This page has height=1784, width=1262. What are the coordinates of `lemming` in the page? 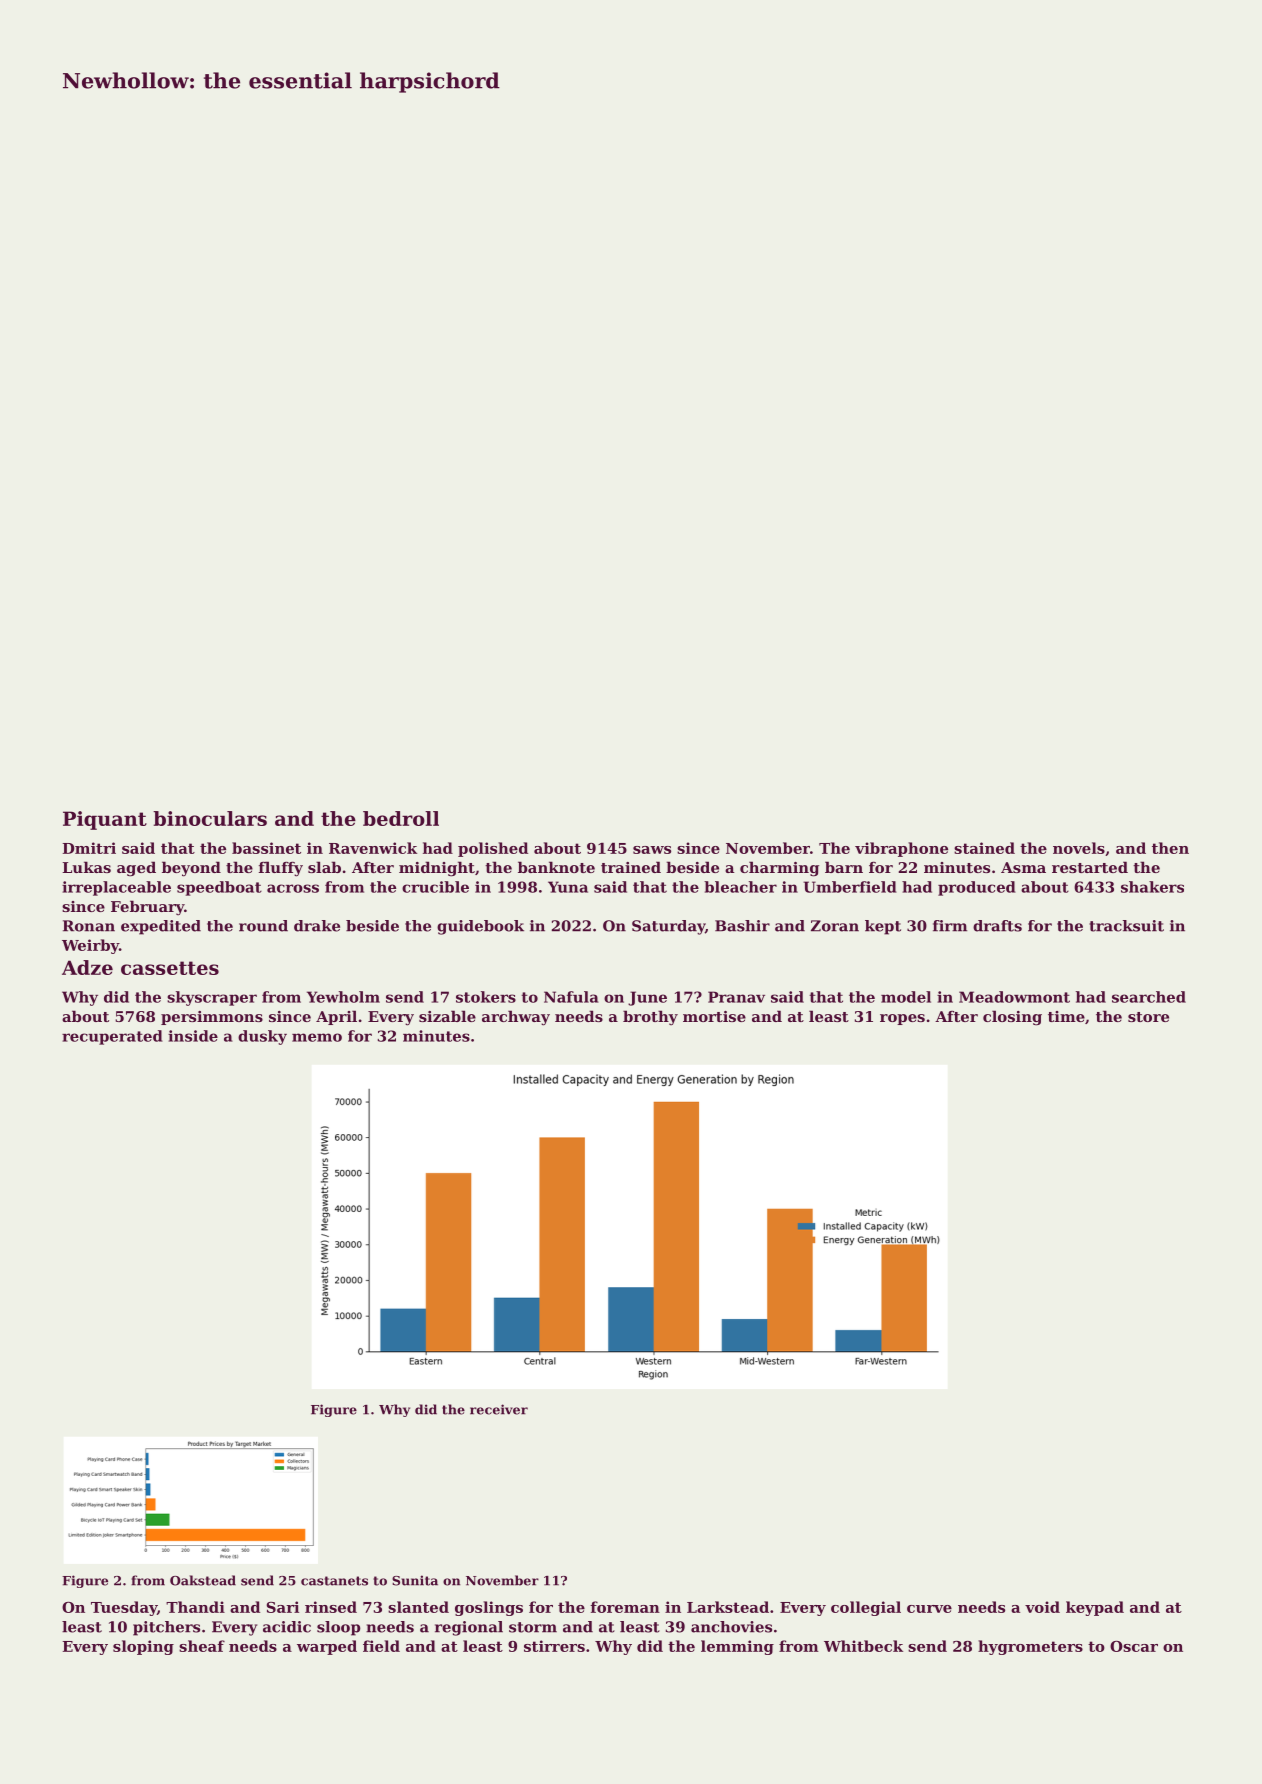 It's located at (737, 1647).
